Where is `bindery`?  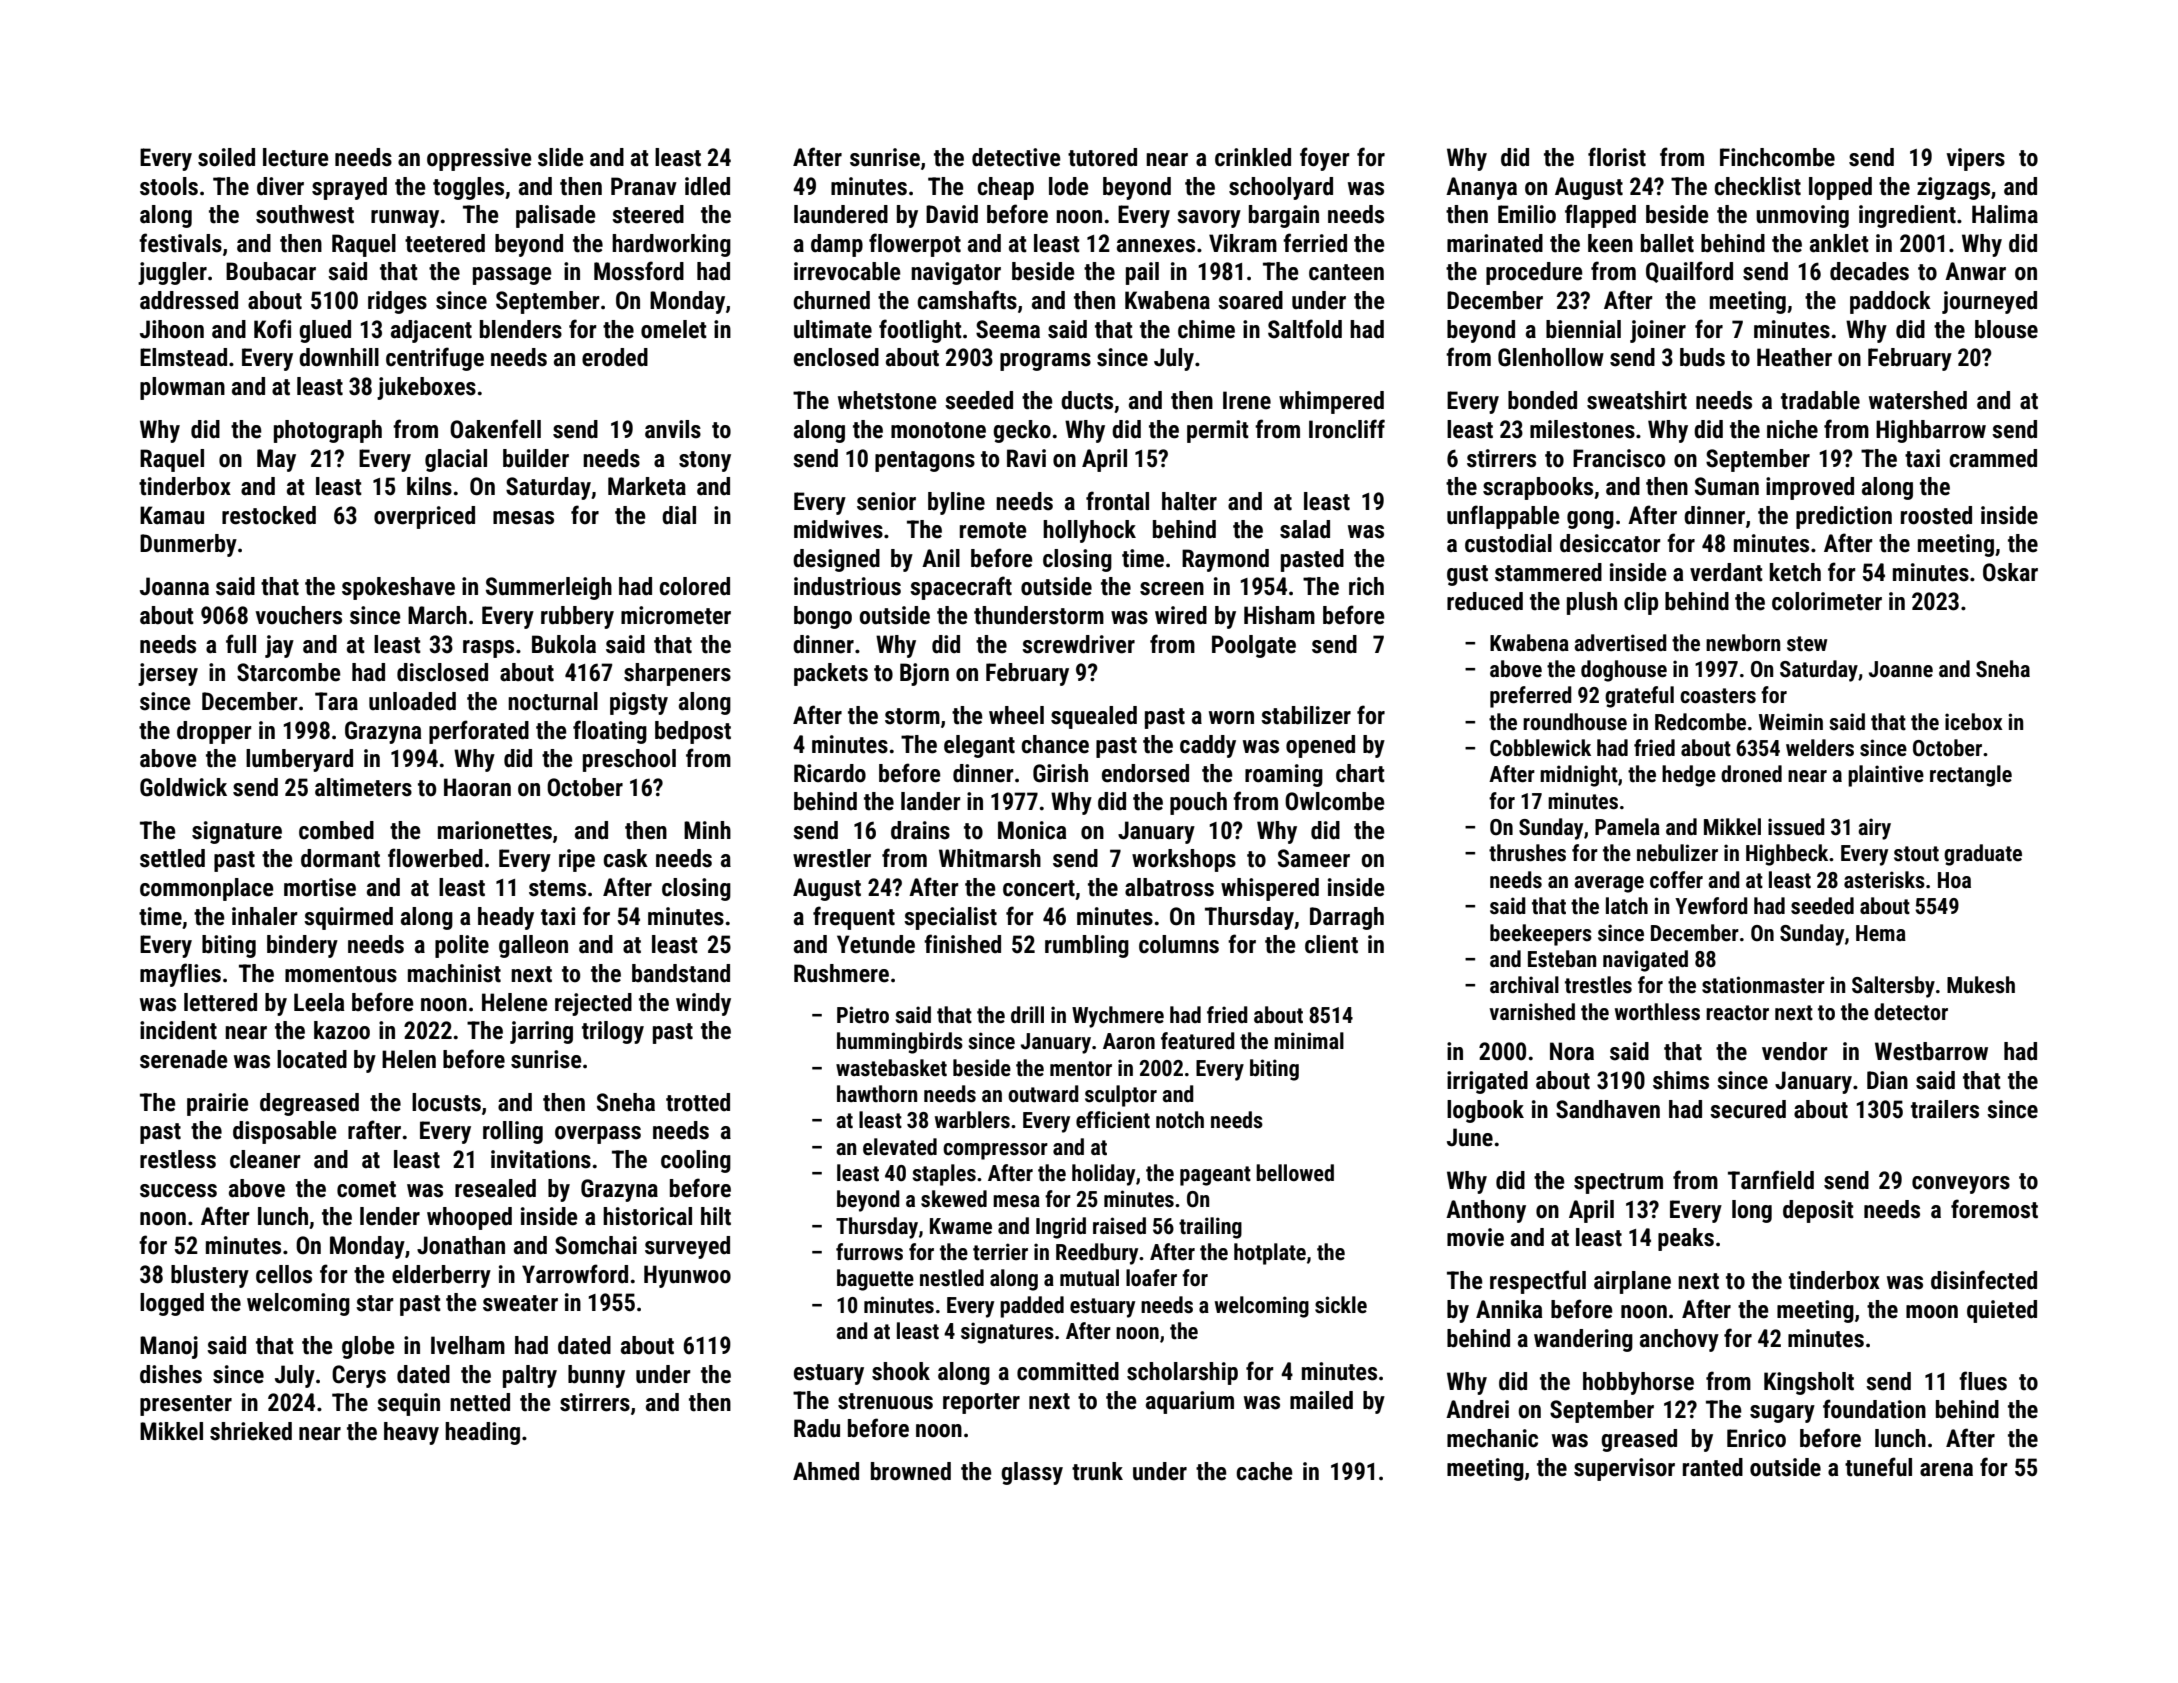 bindery is located at coordinates (302, 946).
